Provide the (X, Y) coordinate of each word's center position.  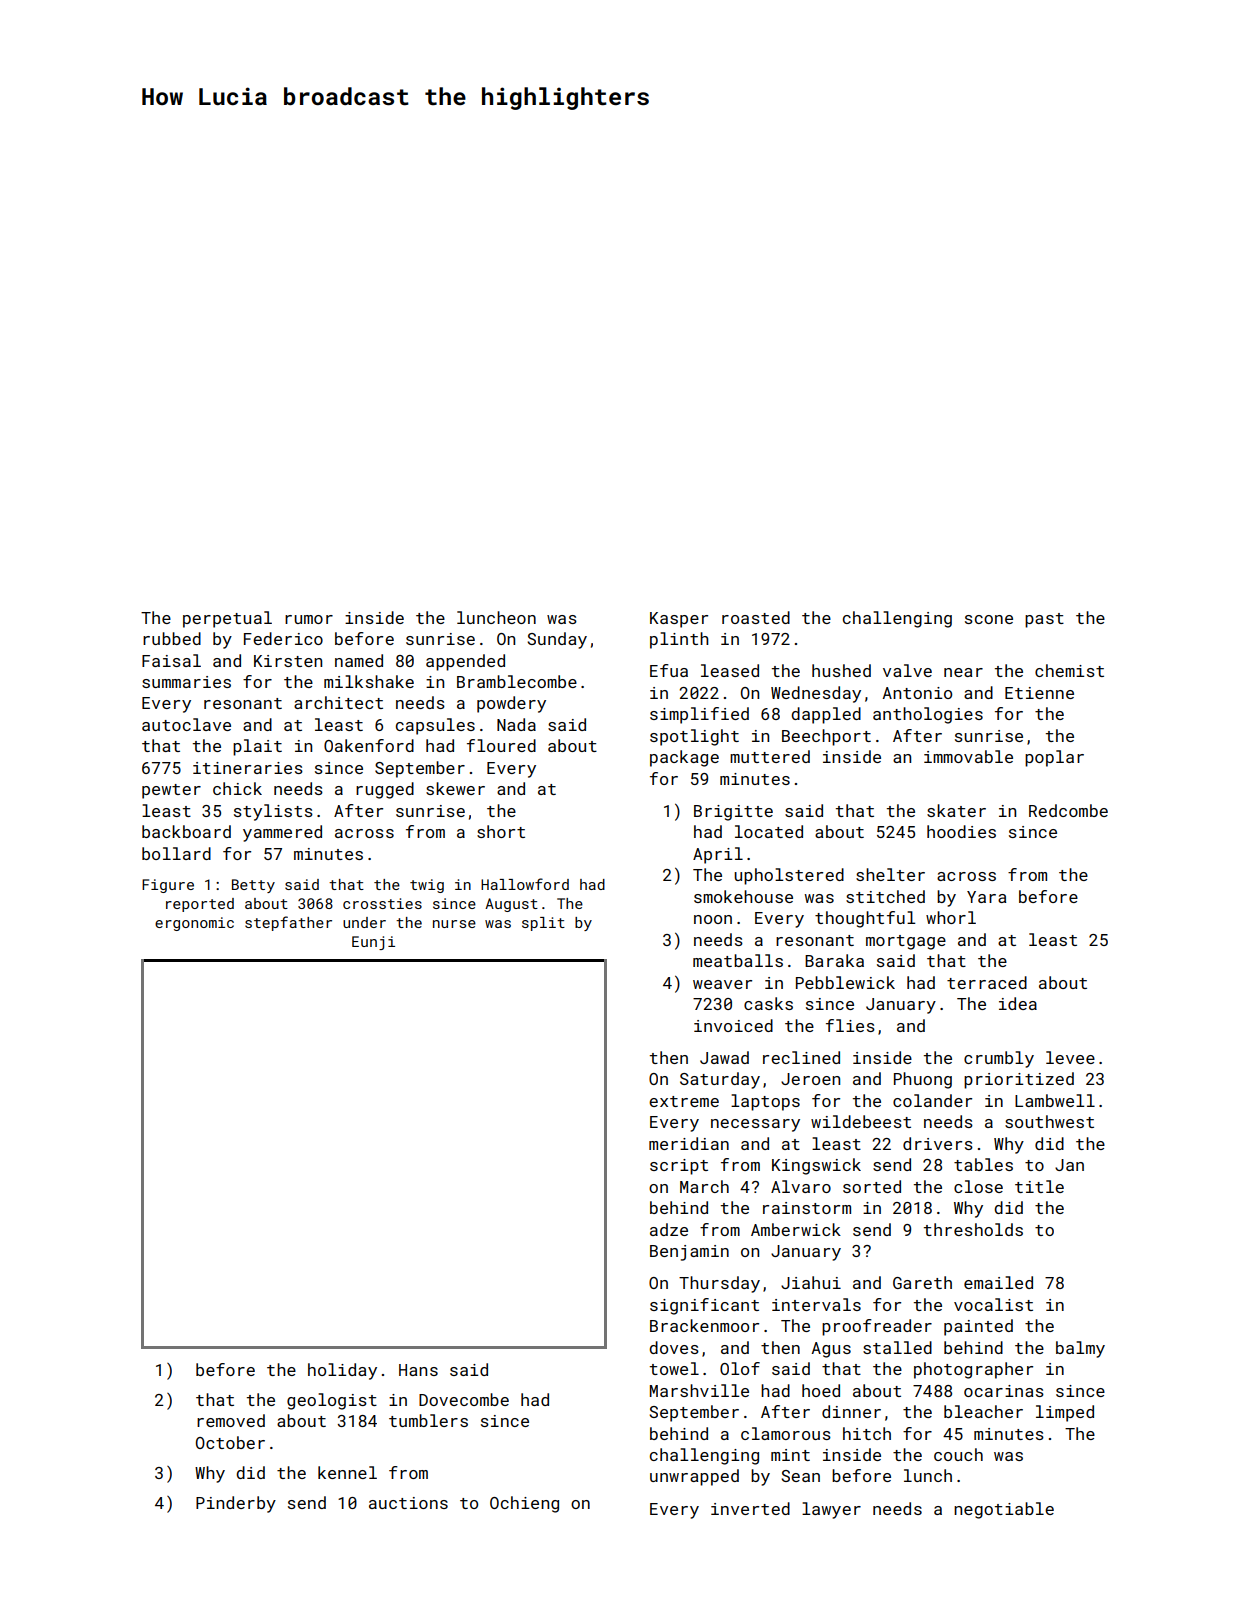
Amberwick (796, 1229)
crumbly (999, 1059)
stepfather (288, 923)
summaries (186, 682)
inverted (750, 1508)
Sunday (557, 640)
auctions (408, 1503)
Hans (418, 1370)
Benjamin (689, 1253)
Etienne (1039, 693)
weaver (722, 984)
